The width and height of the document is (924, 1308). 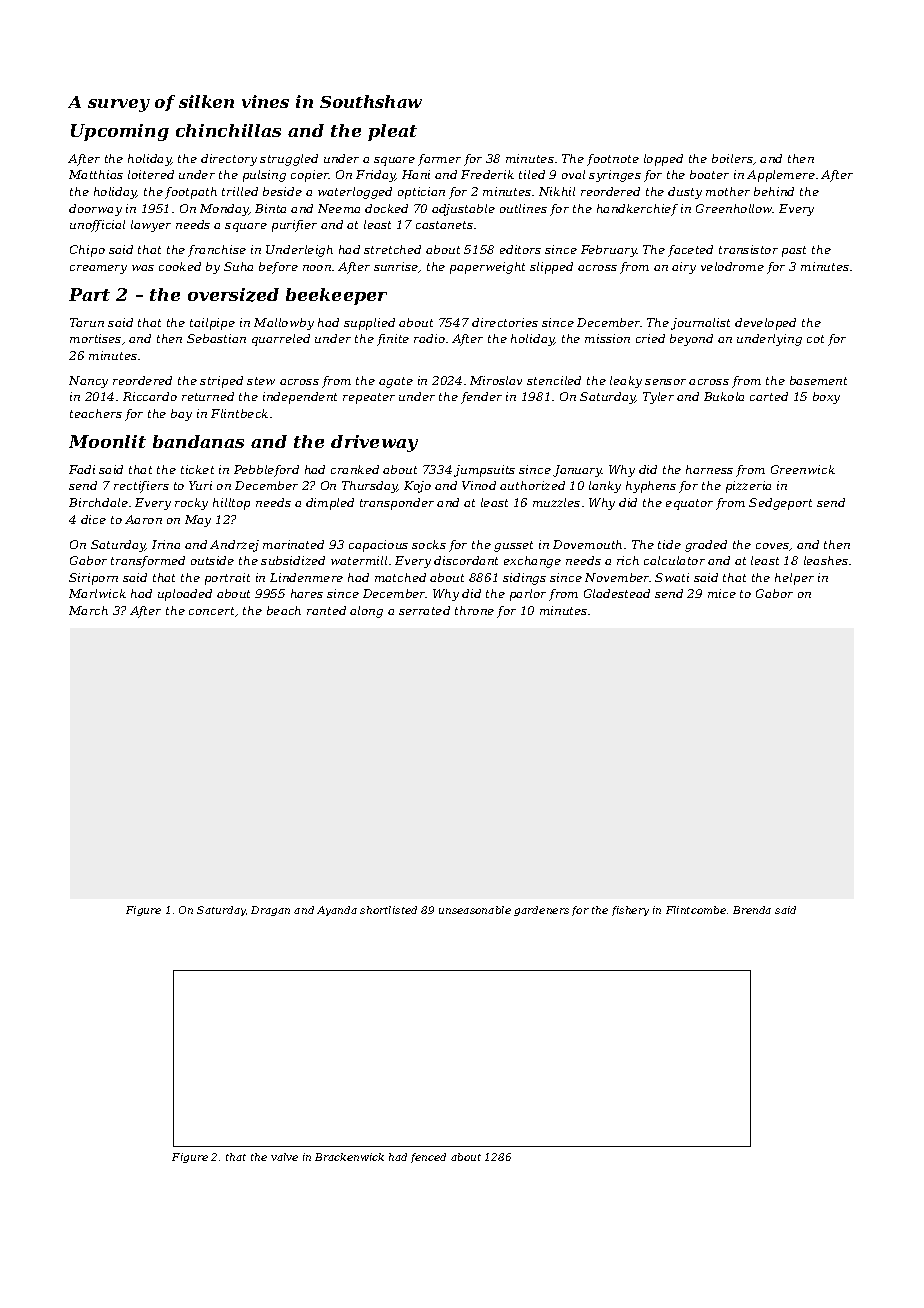 What do you see at coordinates (374, 443) in the document?
I see `driveway` at bounding box center [374, 443].
